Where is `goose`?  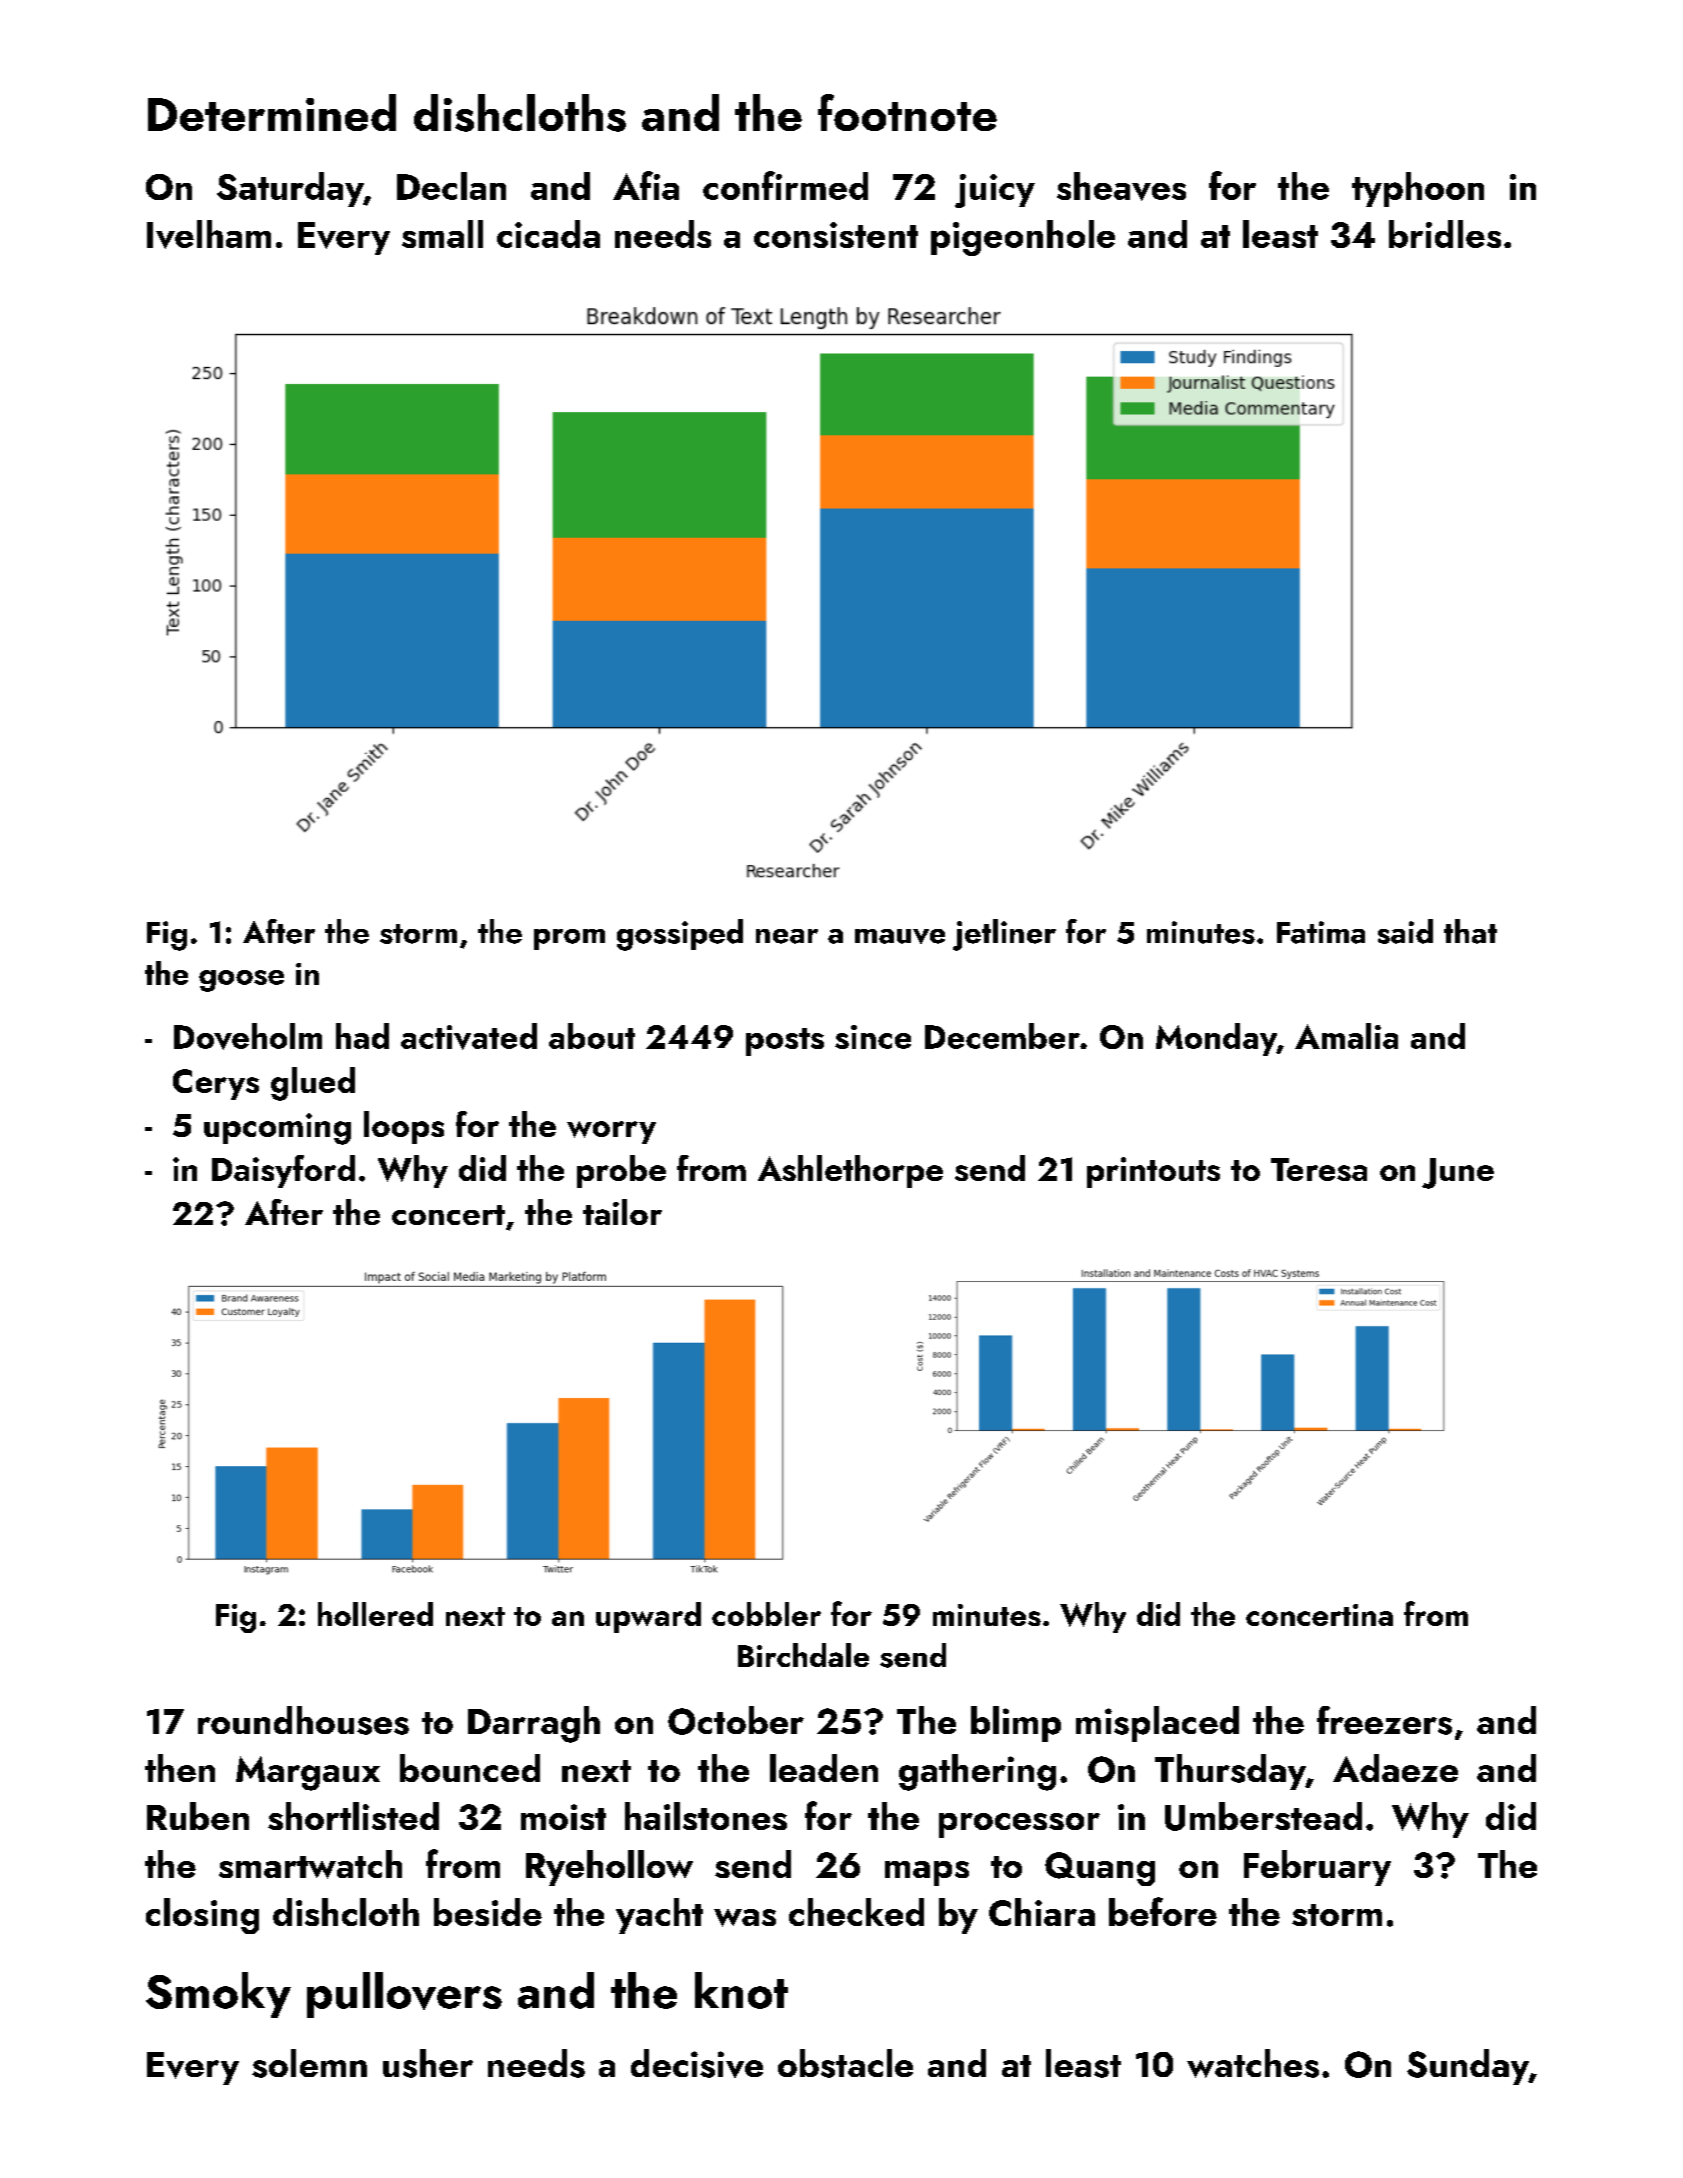 goose is located at coordinates (241, 981).
